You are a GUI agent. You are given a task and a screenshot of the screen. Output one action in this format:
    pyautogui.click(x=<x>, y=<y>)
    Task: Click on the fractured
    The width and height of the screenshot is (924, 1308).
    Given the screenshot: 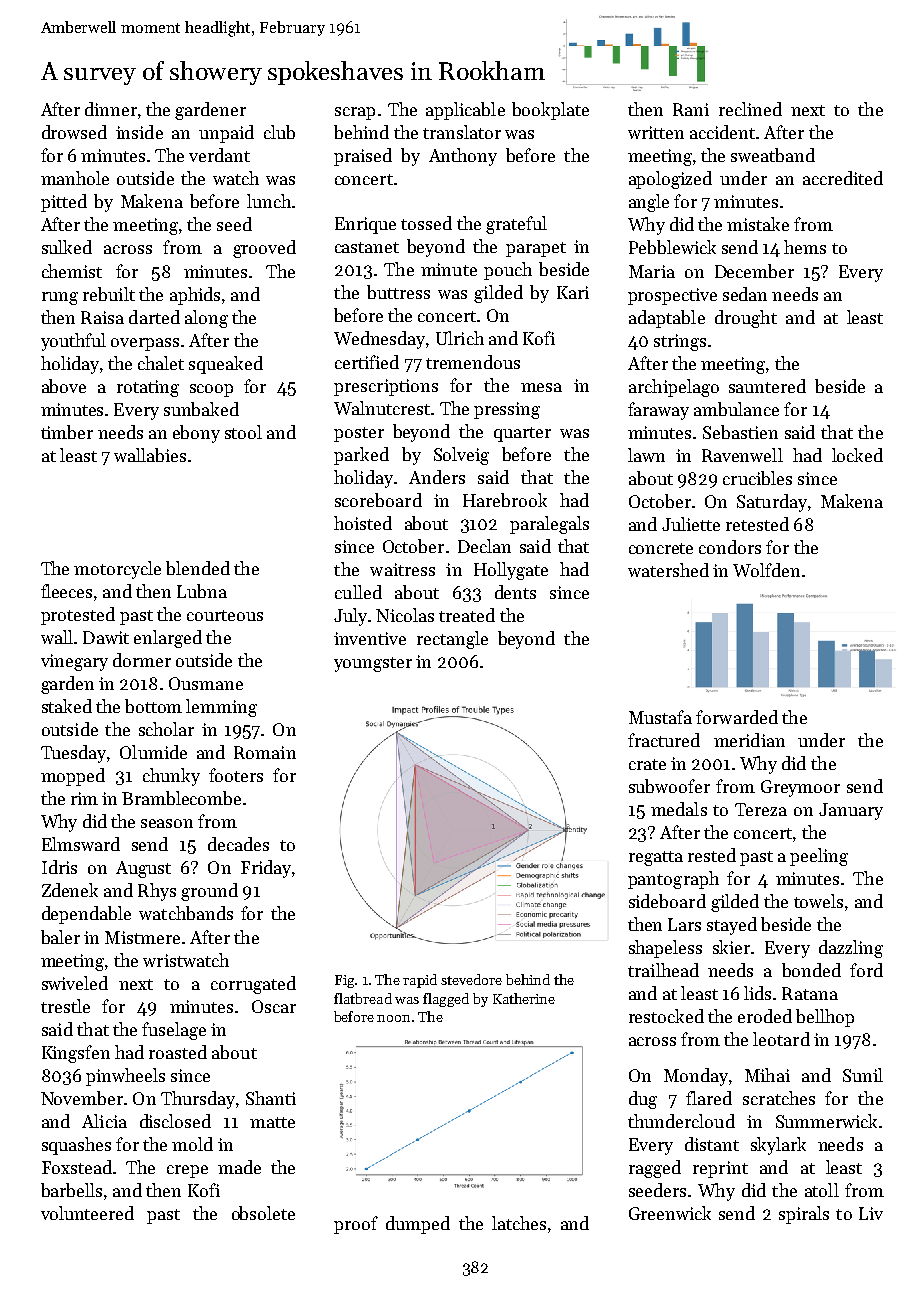 What is the action you would take?
    pyautogui.click(x=664, y=740)
